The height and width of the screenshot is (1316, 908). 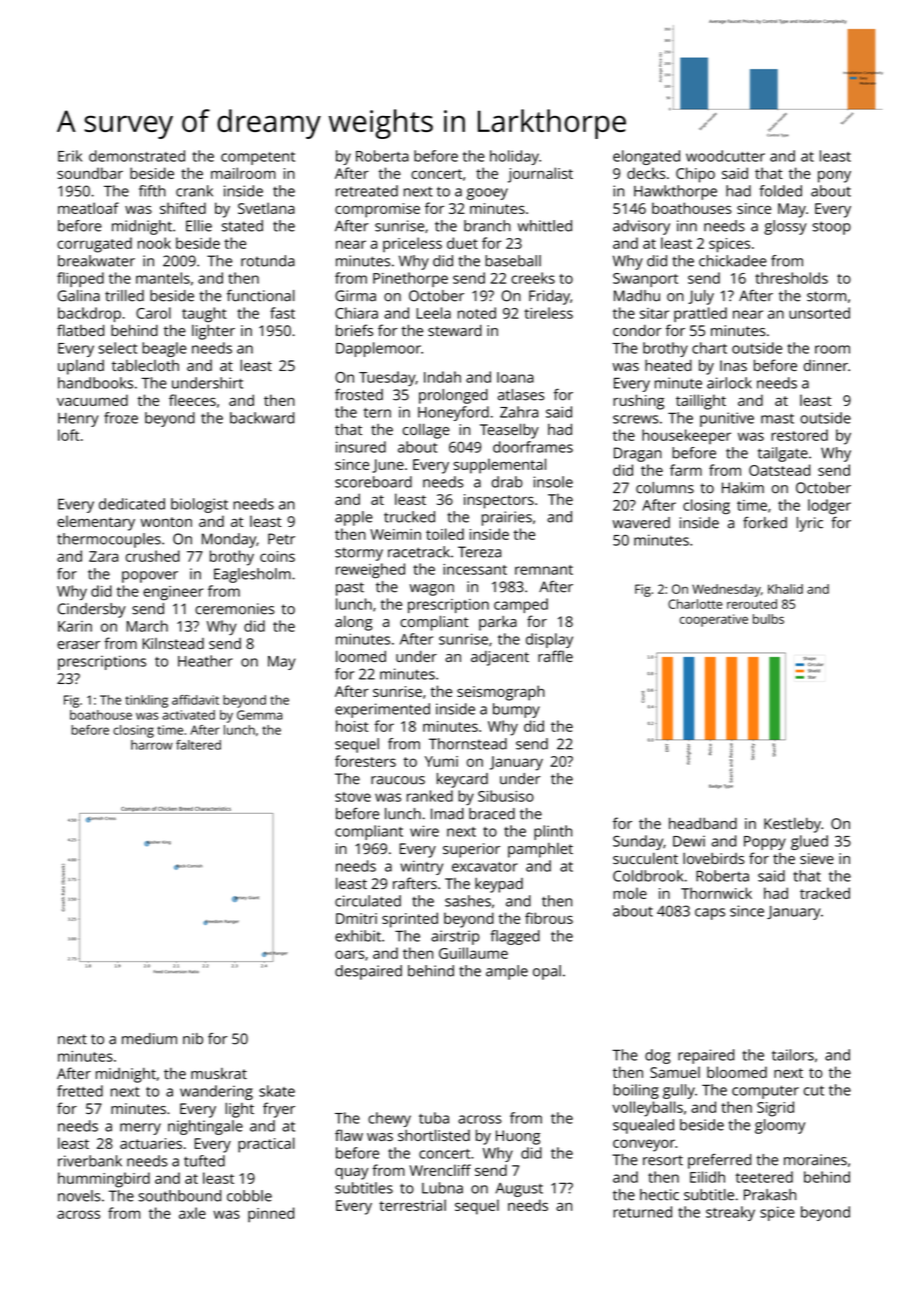 I want to click on terrestrial, so click(x=412, y=1205).
